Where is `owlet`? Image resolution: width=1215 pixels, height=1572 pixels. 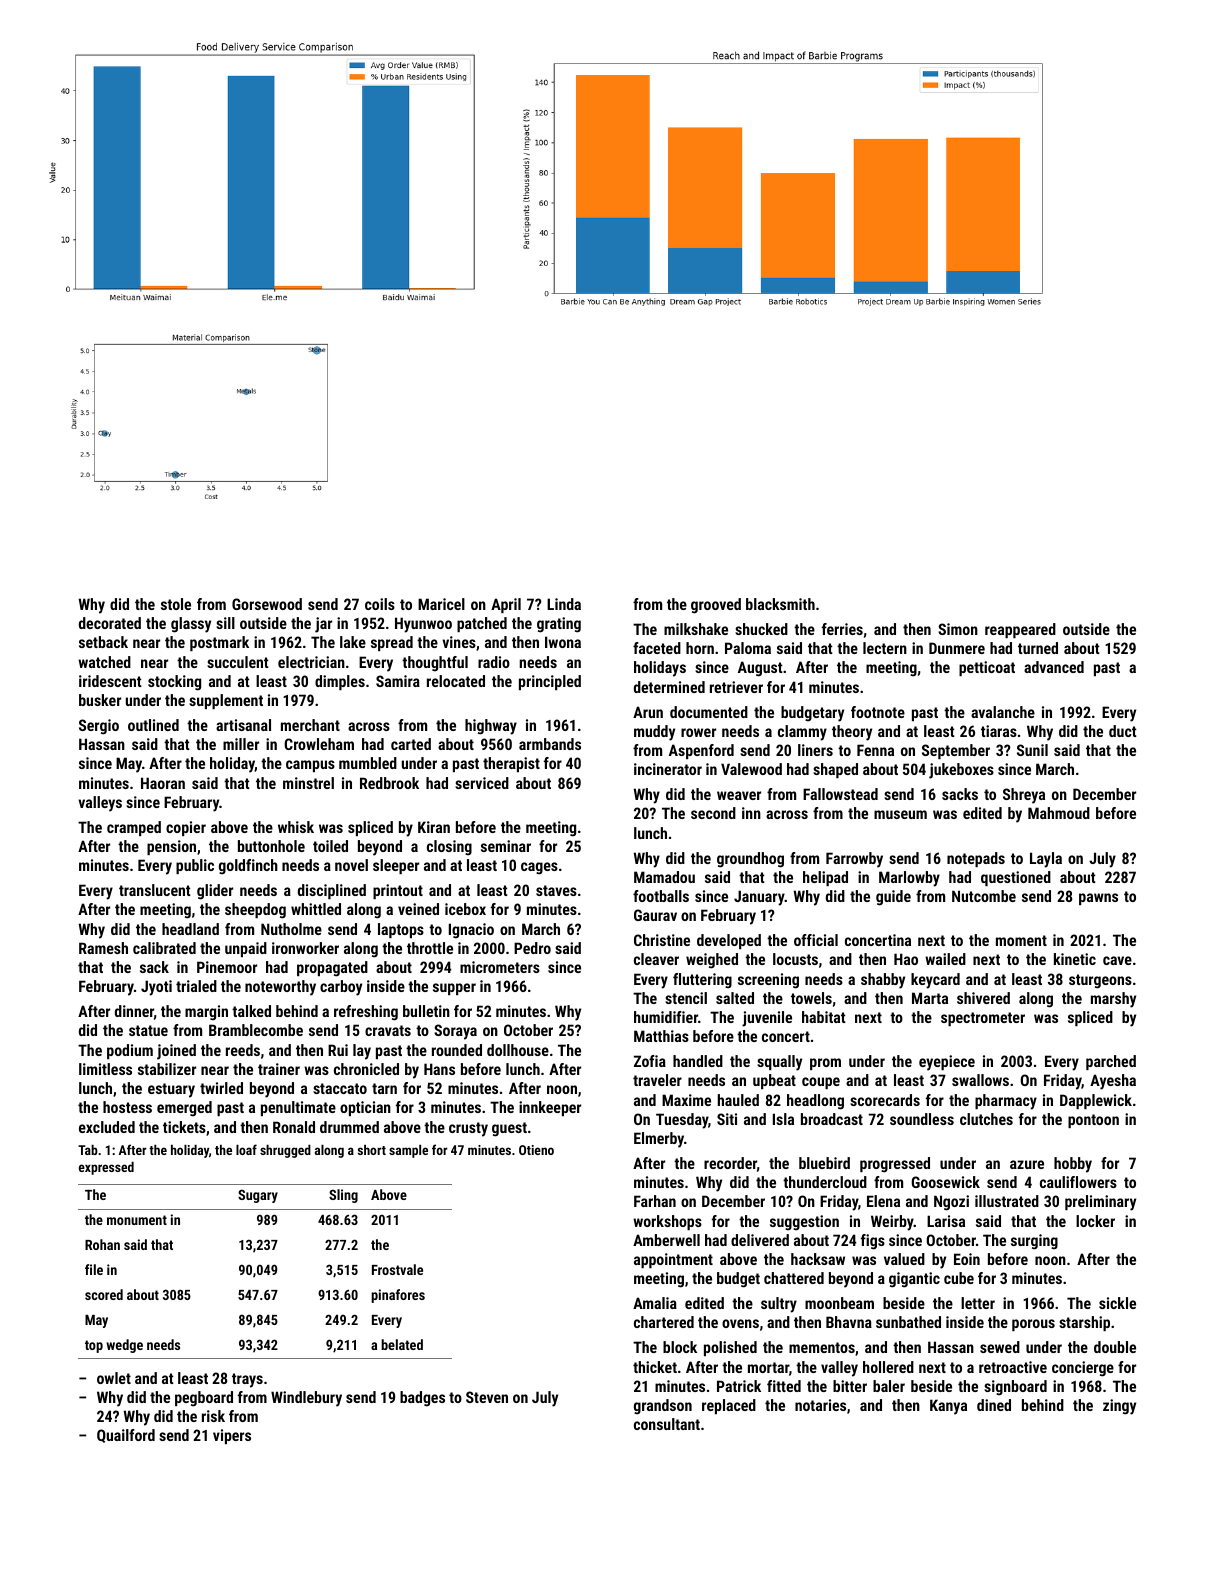 owlet is located at coordinates (114, 1378).
